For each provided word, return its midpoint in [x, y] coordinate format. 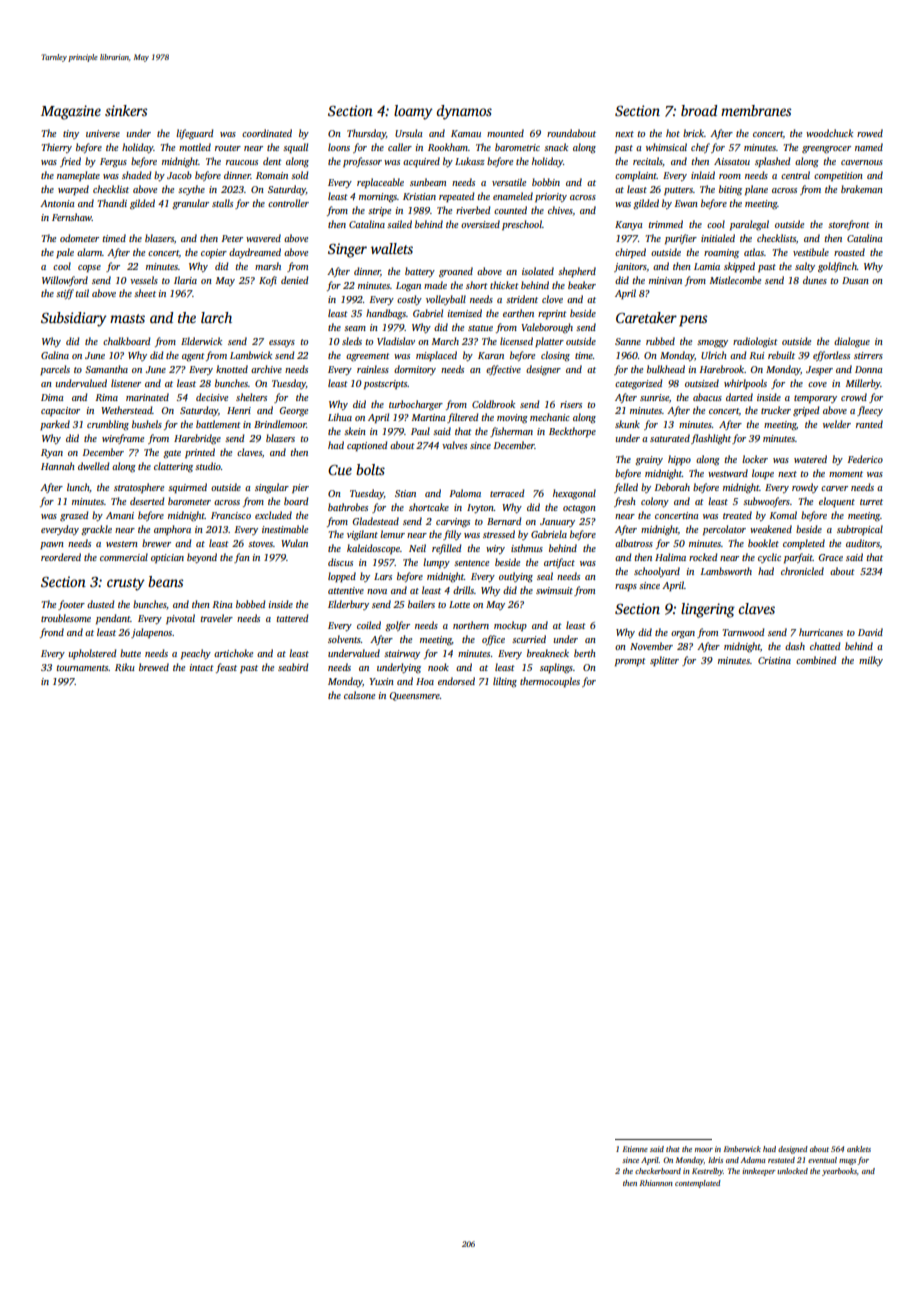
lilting [505, 682]
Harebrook [721, 369]
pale [65, 253]
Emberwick [742, 1149]
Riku [125, 667]
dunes [815, 280]
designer [543, 370]
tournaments [82, 668]
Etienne [635, 1149]
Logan [408, 286]
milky [871, 661]
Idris [715, 1160]
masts [127, 318]
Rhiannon [656, 1183]
